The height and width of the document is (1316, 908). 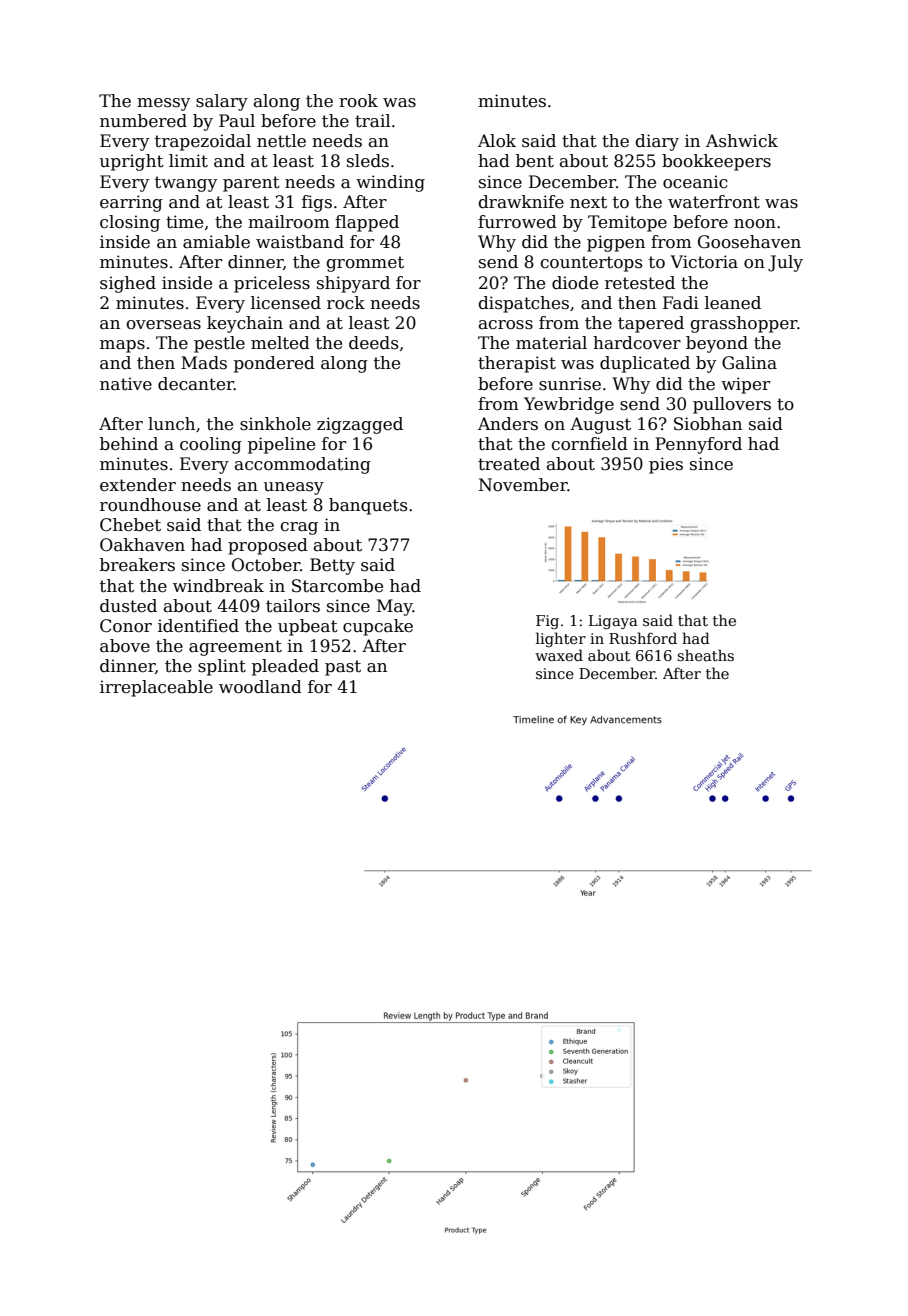 What do you see at coordinates (373, 343) in the document?
I see `deeds` at bounding box center [373, 343].
